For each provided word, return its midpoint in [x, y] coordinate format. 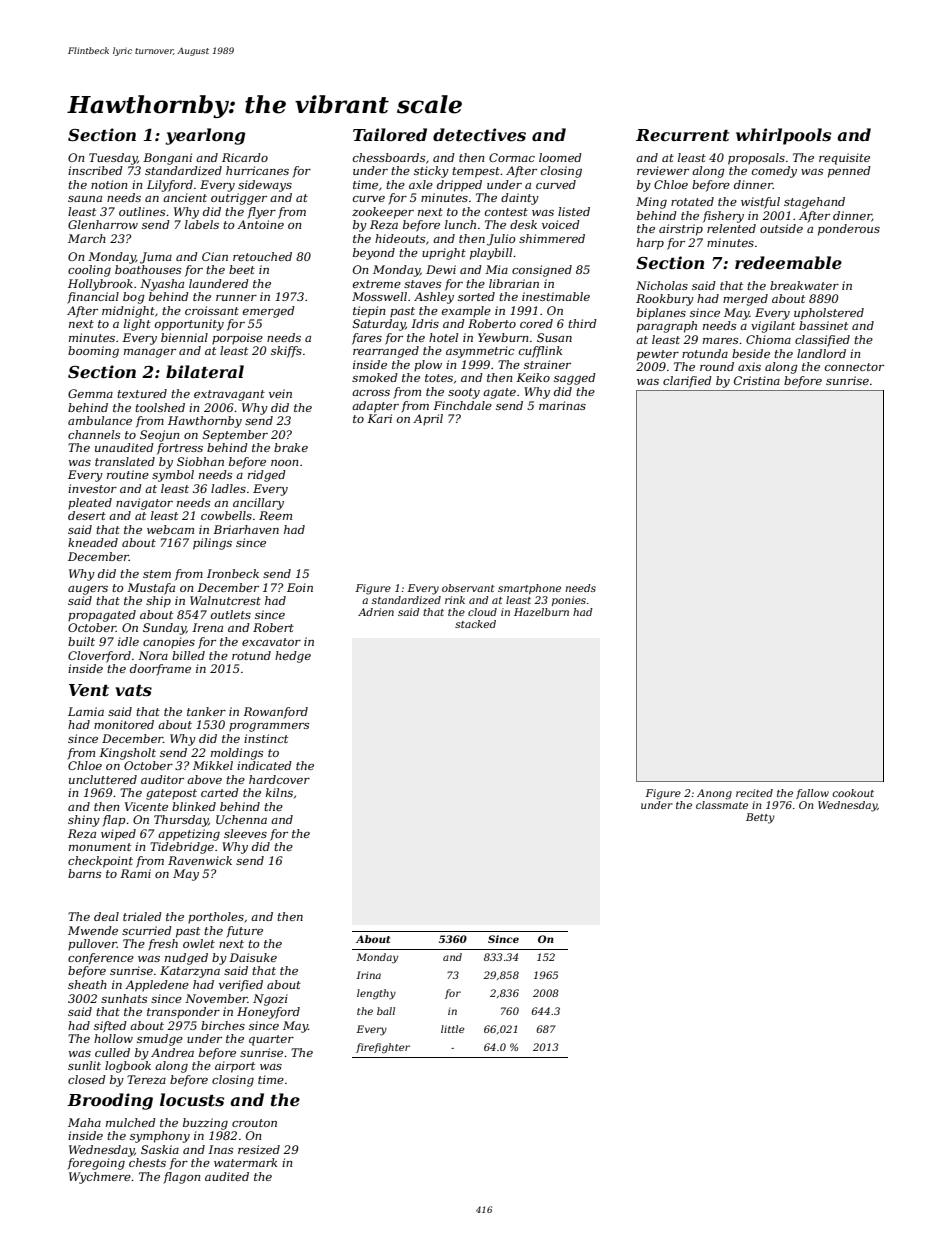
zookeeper [383, 213]
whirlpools [783, 136]
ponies [569, 601]
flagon [181, 1178]
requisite [844, 159]
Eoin [300, 587]
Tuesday [113, 159]
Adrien [376, 612]
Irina [368, 975]
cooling [89, 271]
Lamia [86, 711]
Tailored [390, 134]
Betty [760, 818]
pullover [92, 945]
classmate [722, 805]
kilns [279, 792]
